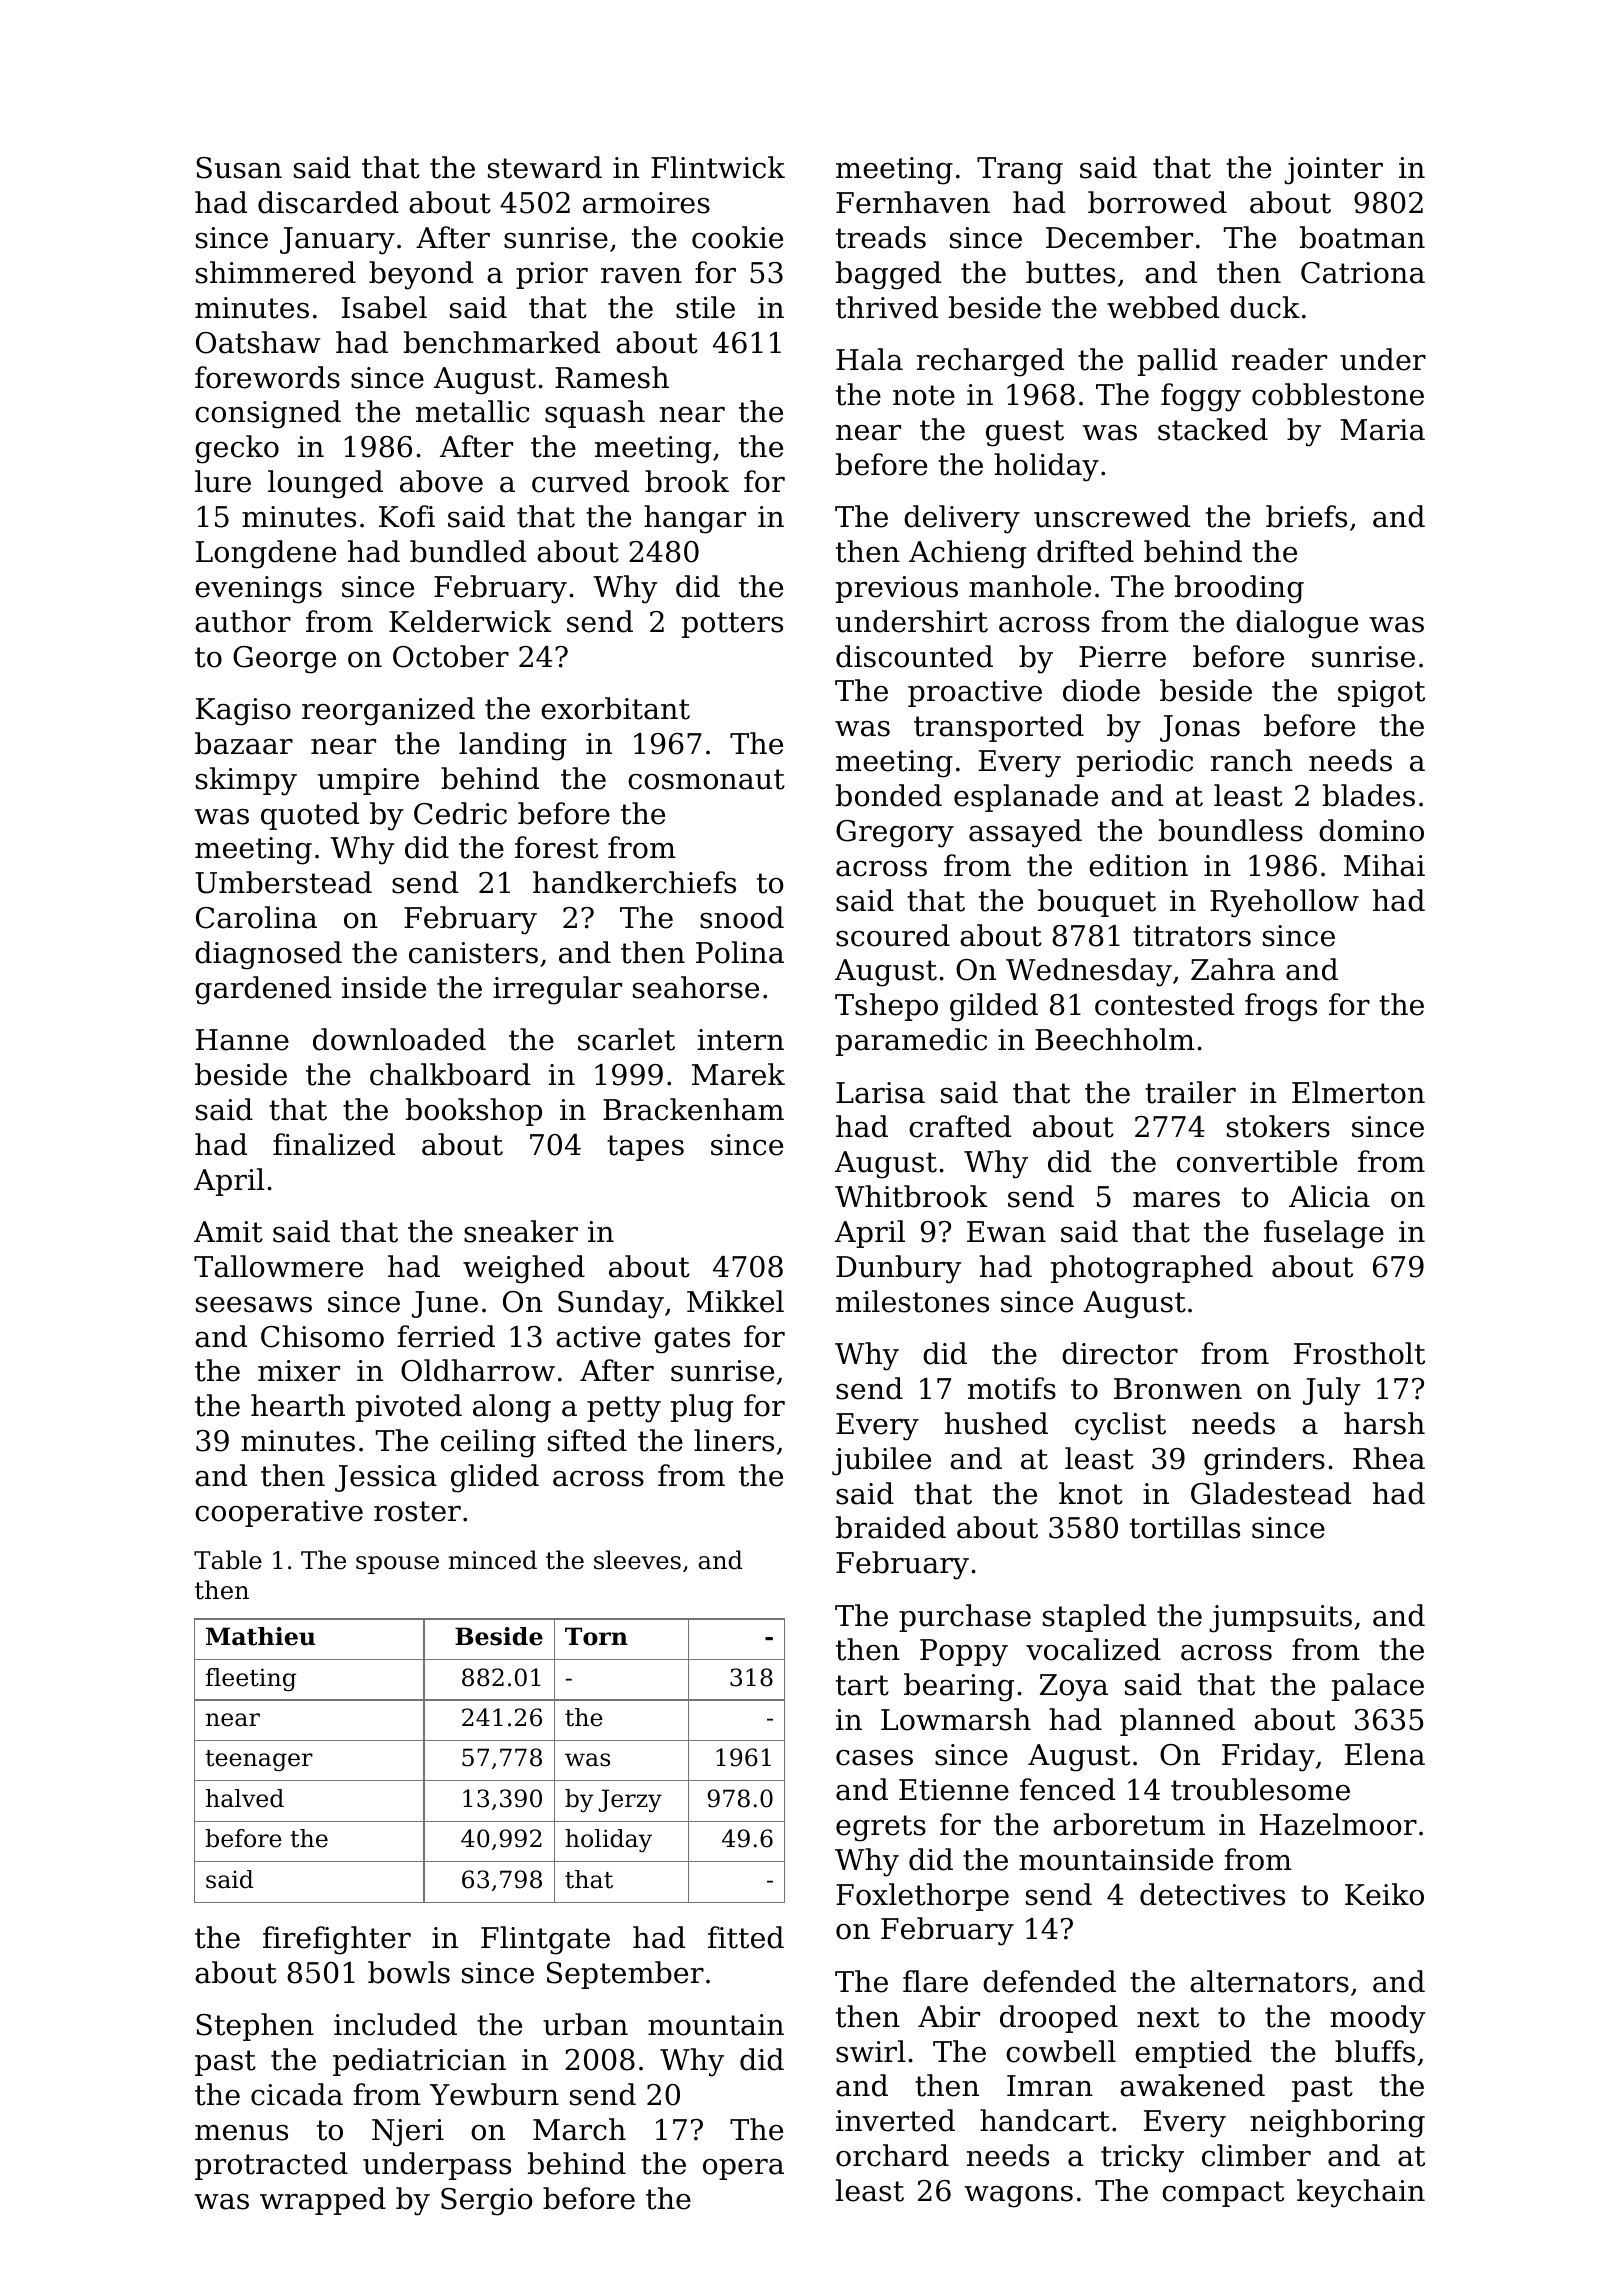 This page has height=2292, width=1620. Describe the element at coordinates (1384, 1894) in the page. I see `Keiko` at that location.
